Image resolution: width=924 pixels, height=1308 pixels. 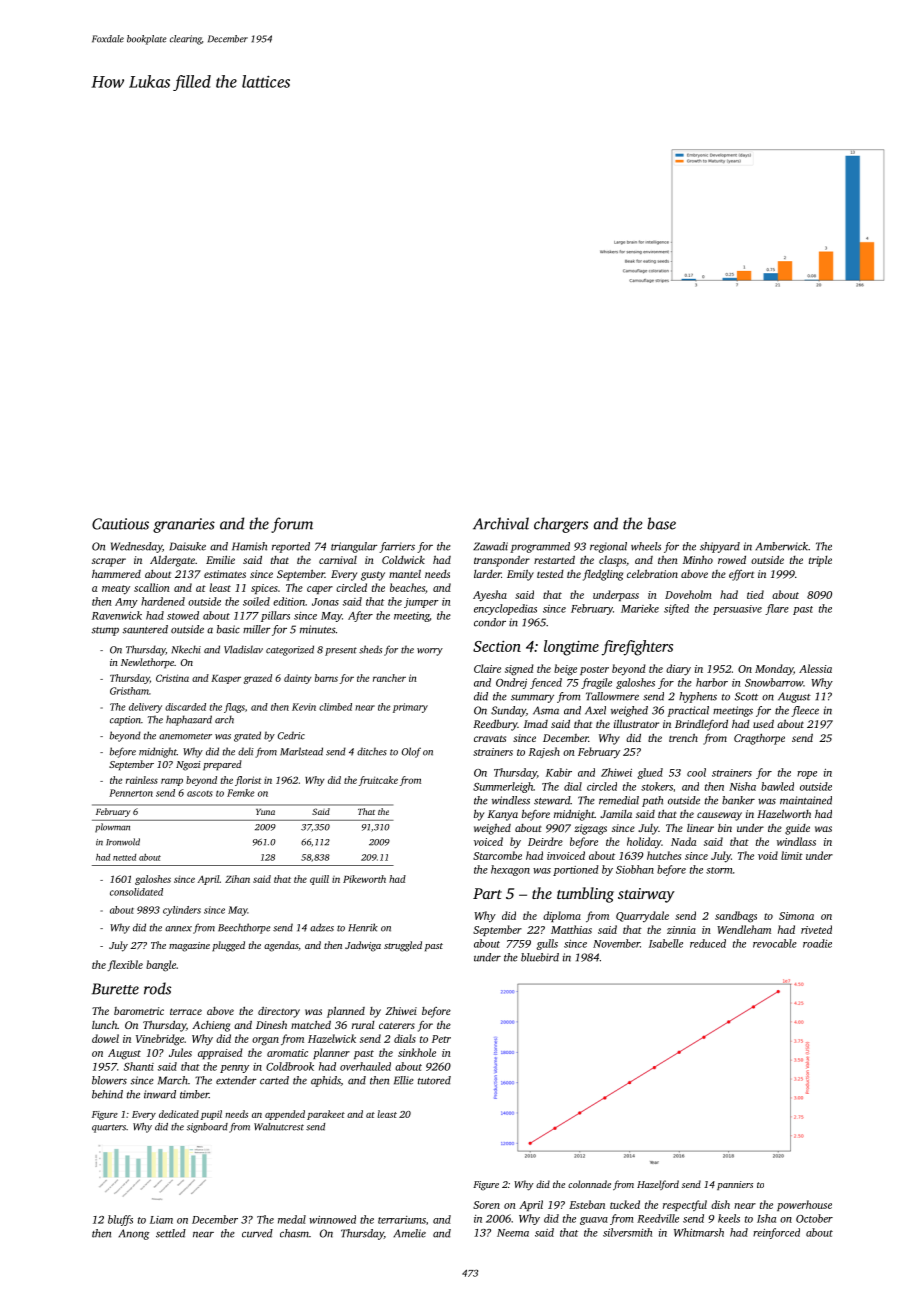 What do you see at coordinates (160, 1094) in the screenshot?
I see `inward` at bounding box center [160, 1094].
